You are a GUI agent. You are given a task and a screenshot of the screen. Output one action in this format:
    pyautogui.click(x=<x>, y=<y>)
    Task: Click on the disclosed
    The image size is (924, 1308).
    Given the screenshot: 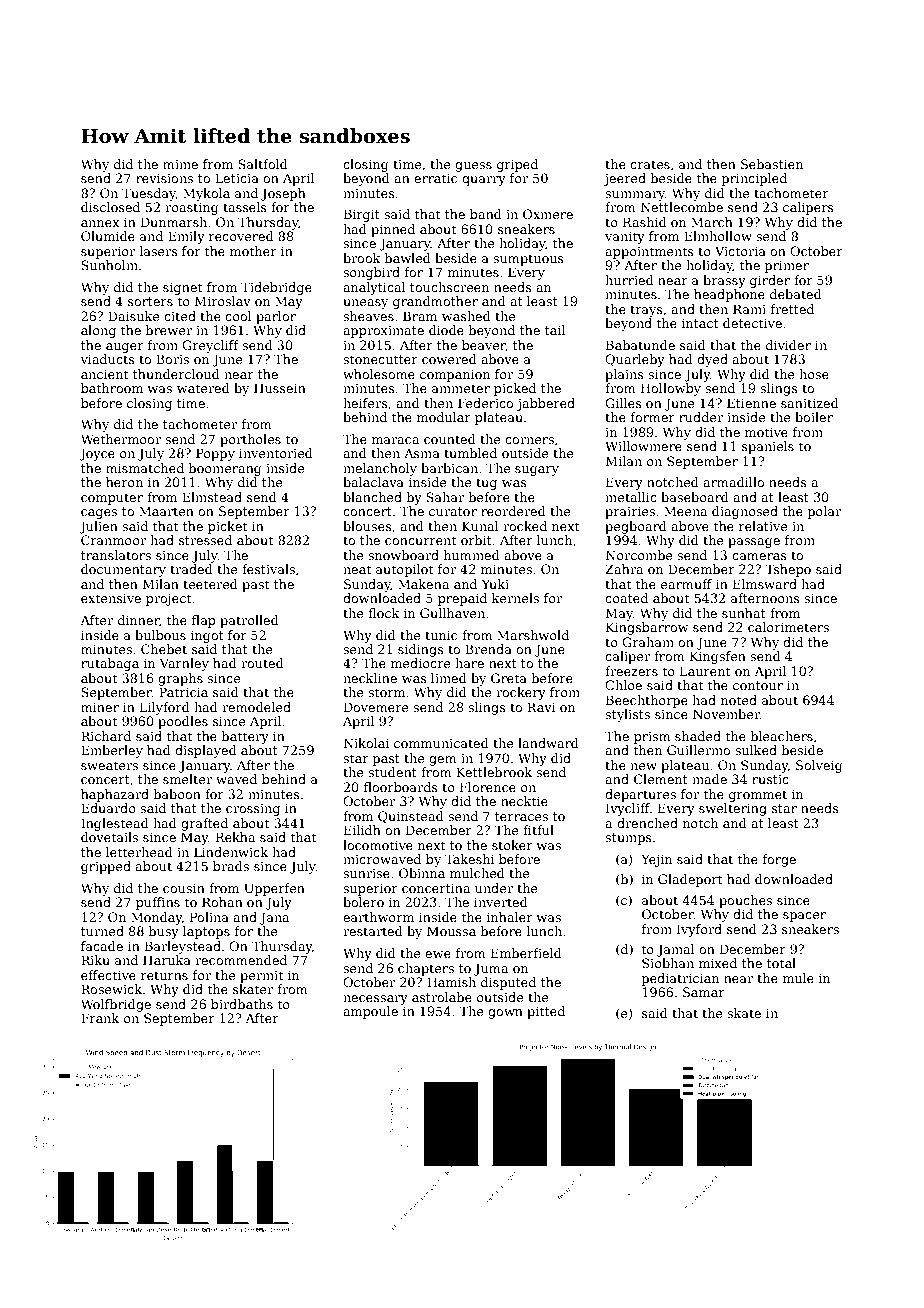 What is the action you would take?
    pyautogui.click(x=110, y=207)
